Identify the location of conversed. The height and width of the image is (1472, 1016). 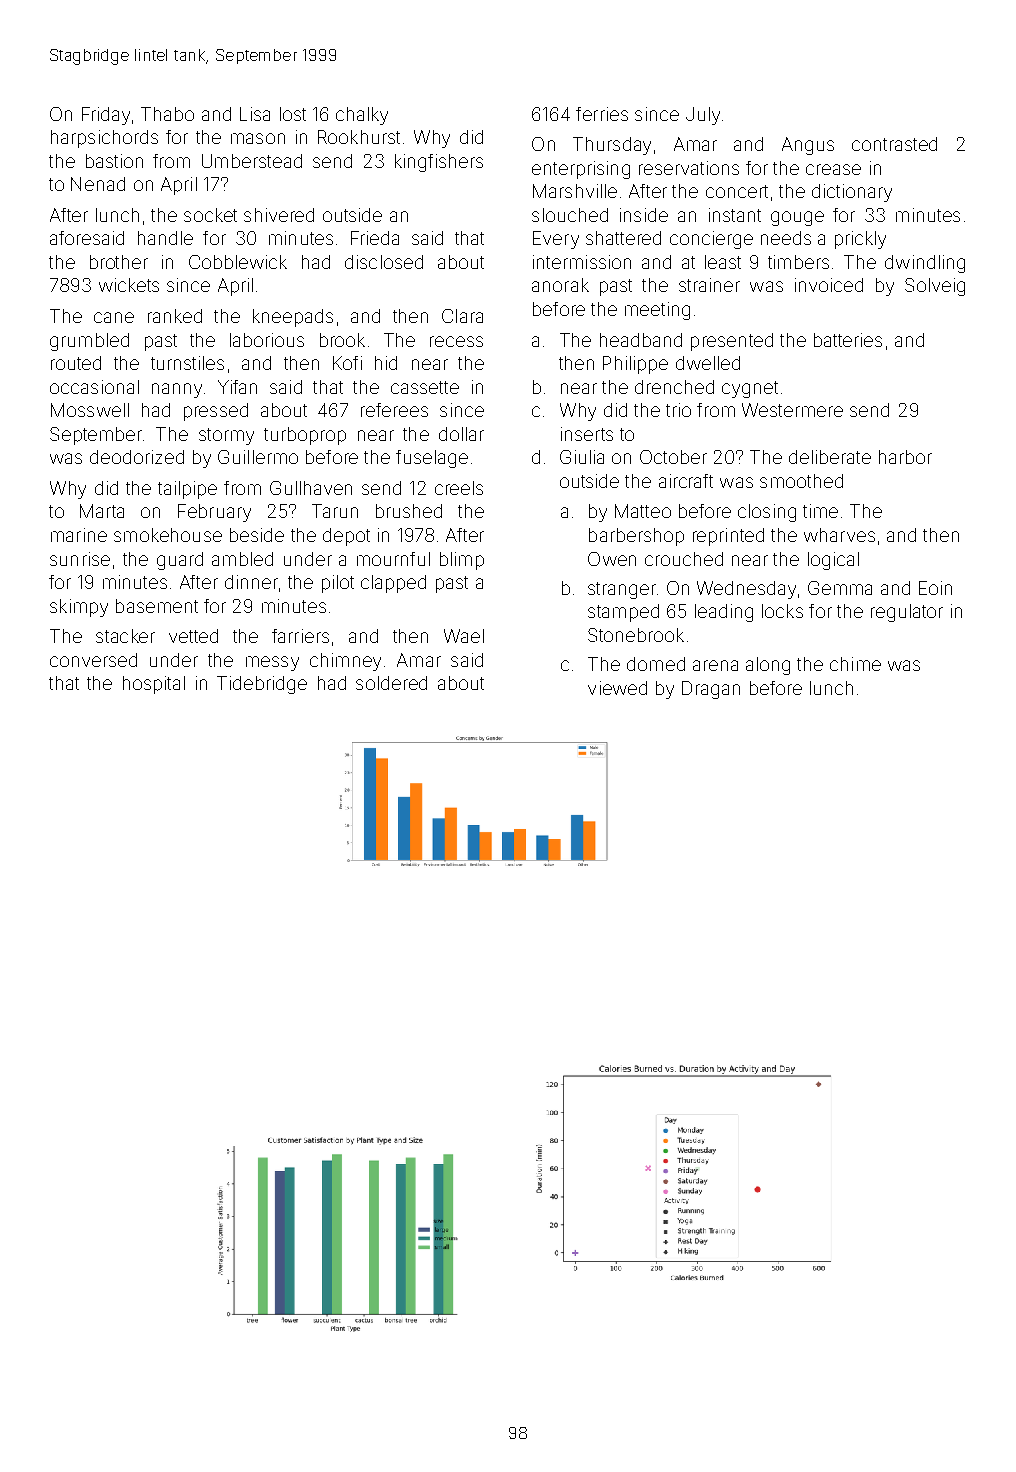
(93, 660).
